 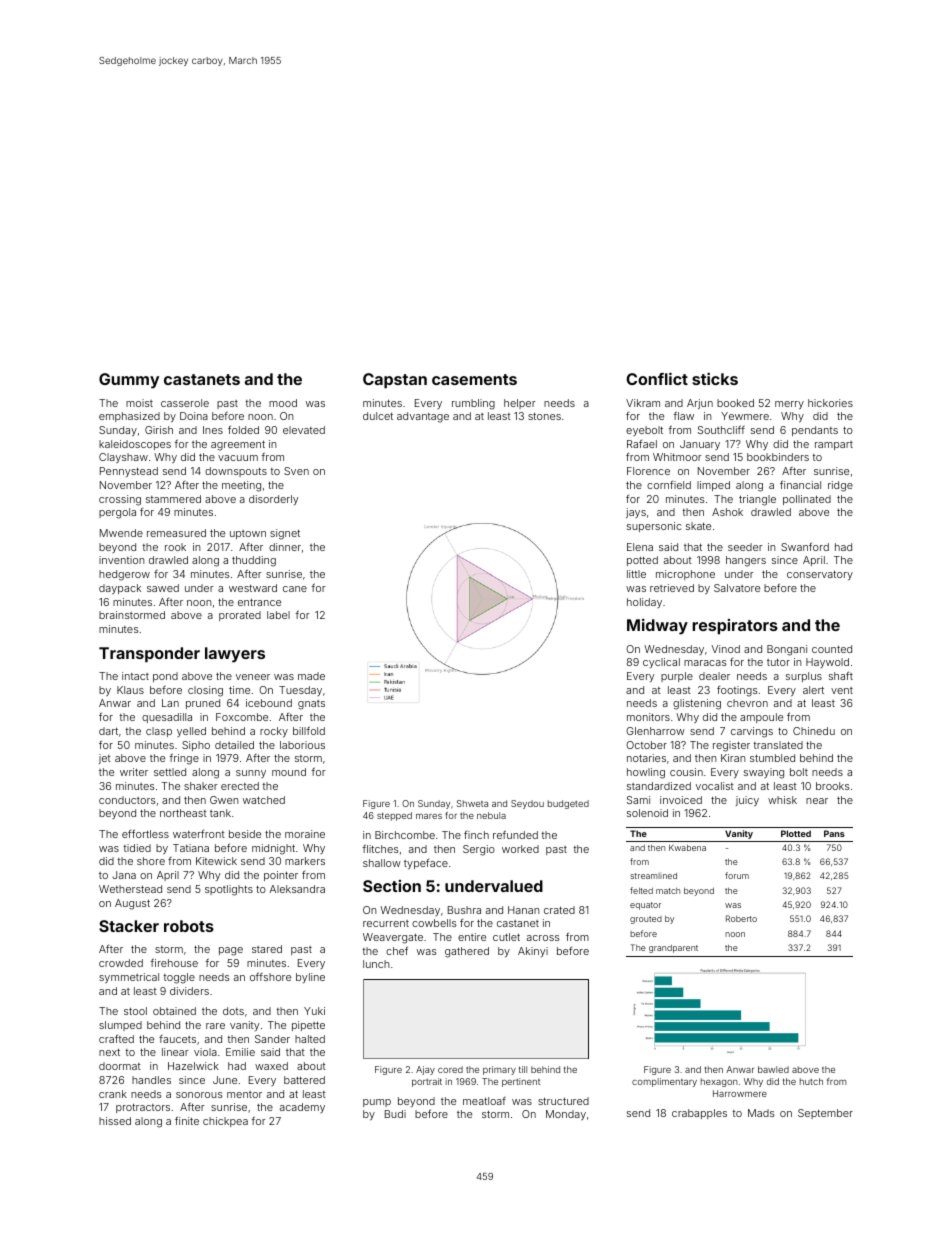 What do you see at coordinates (515, 834) in the document?
I see `refunded` at bounding box center [515, 834].
